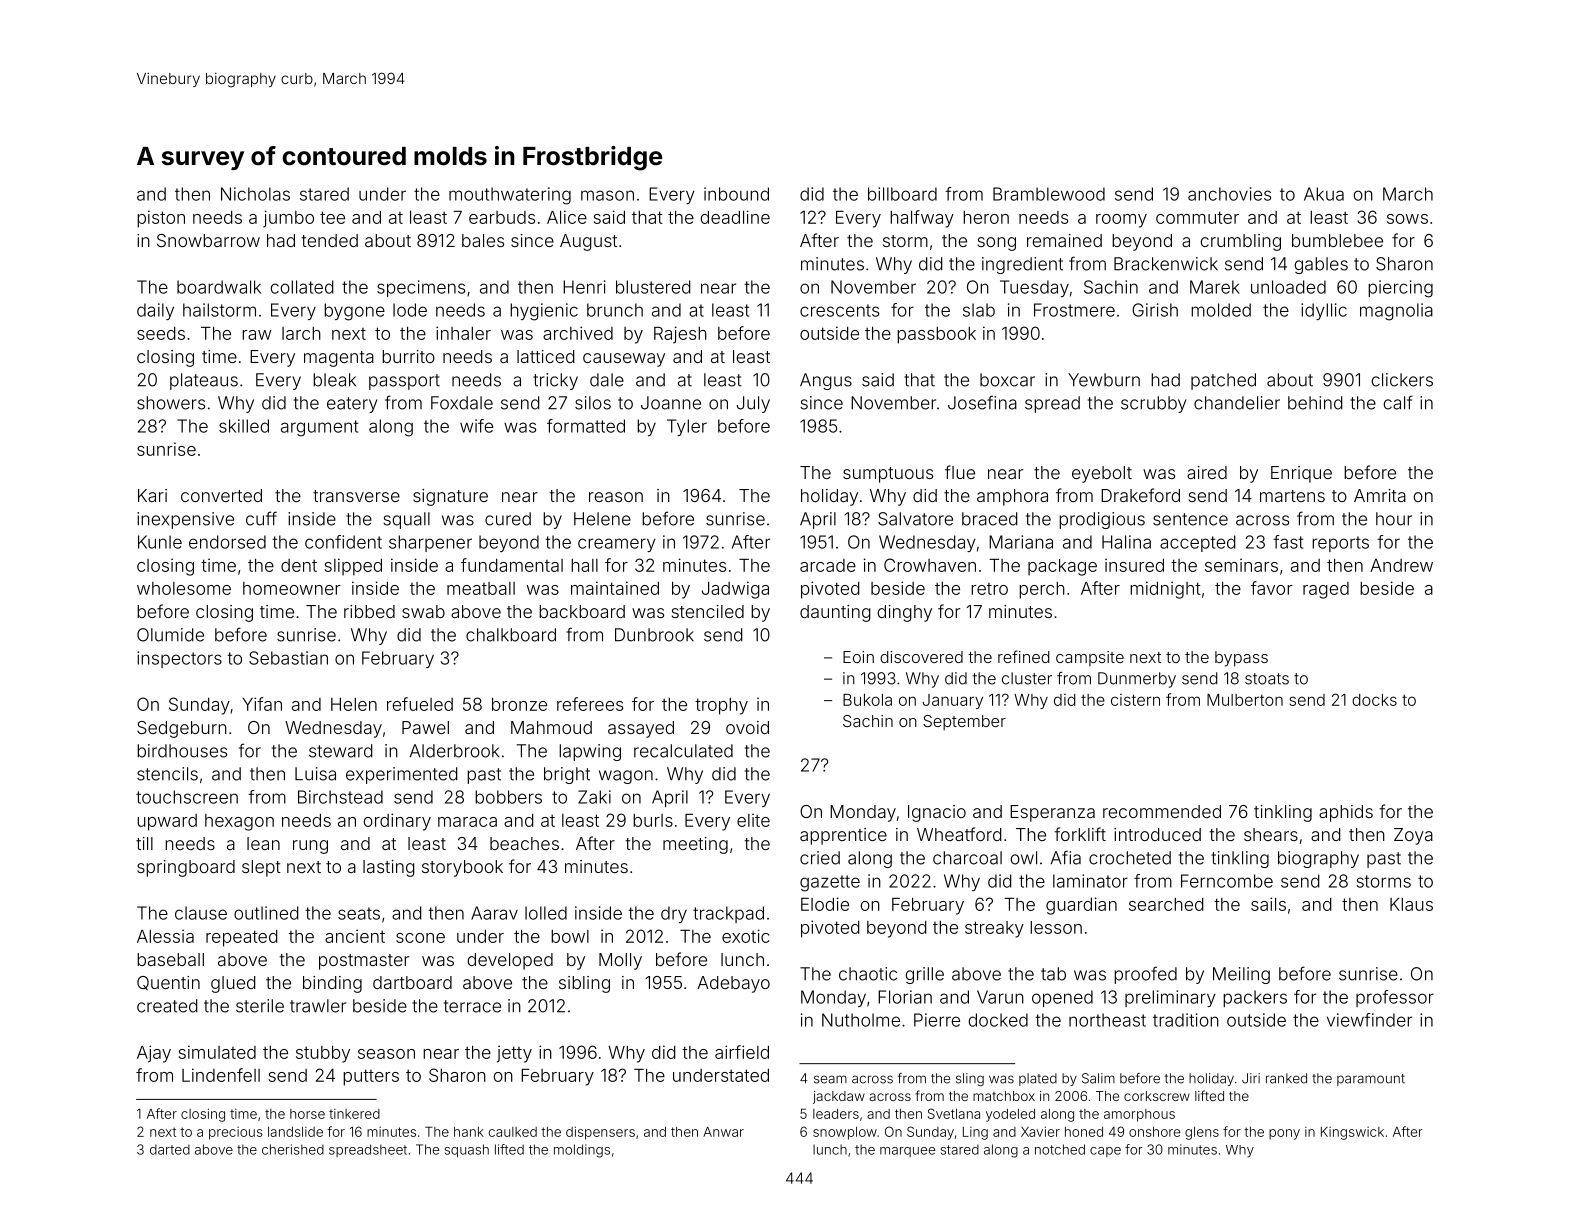 The width and height of the page is (1570, 1213). What do you see at coordinates (161, 219) in the page?
I see `piston` at bounding box center [161, 219].
